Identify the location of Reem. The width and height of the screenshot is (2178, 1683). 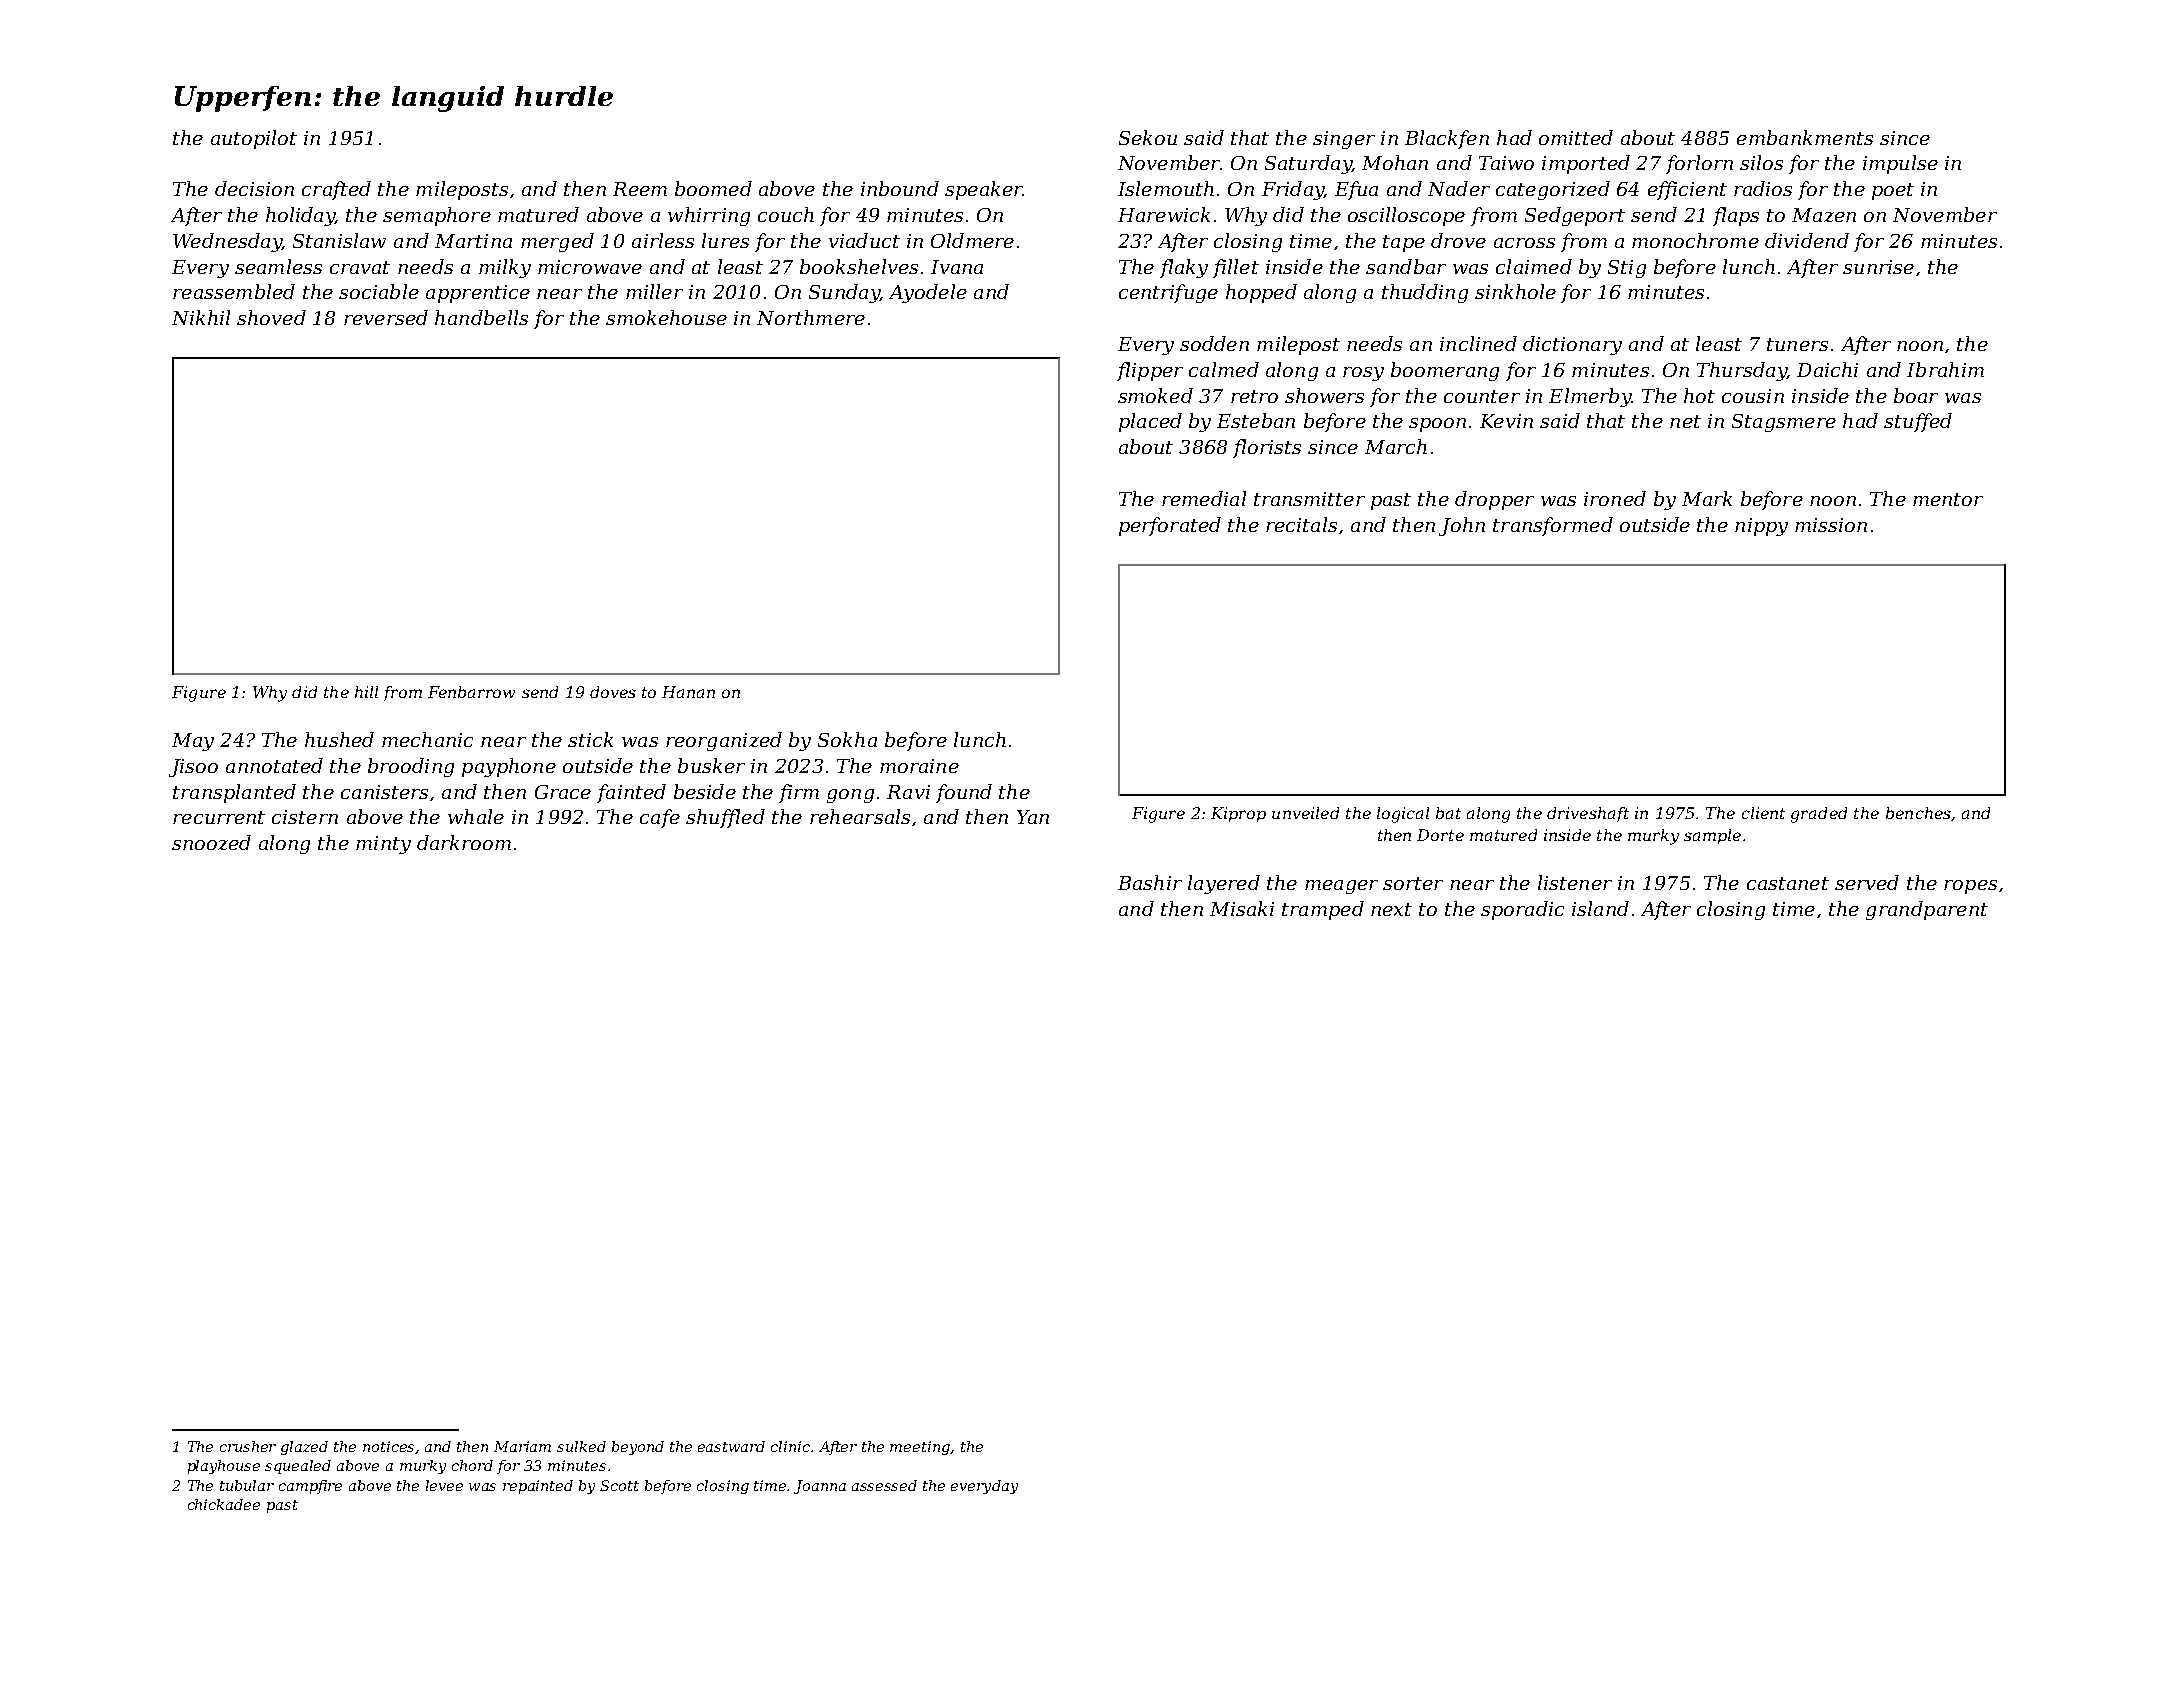
(640, 189).
